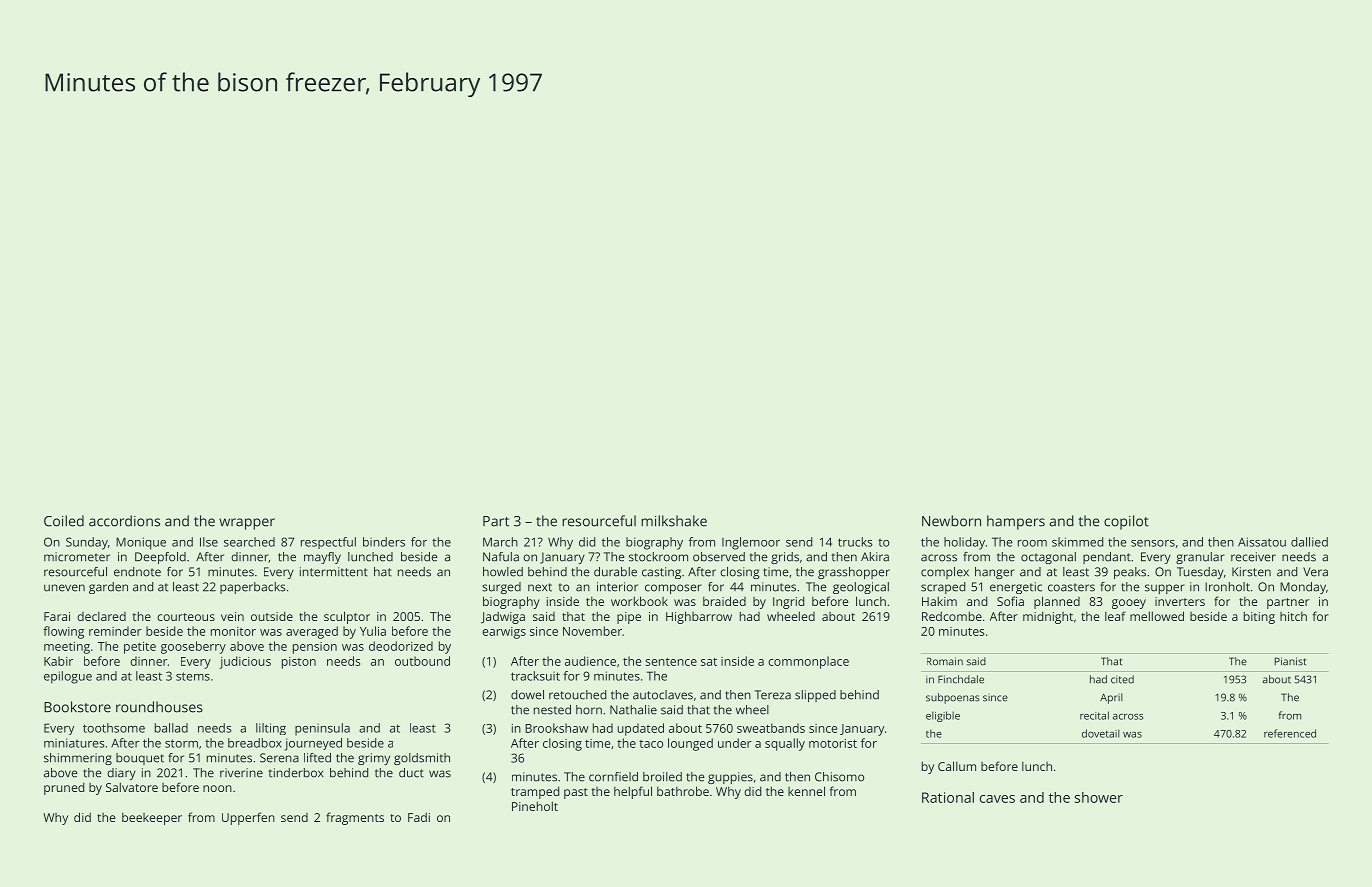 This screenshot has width=1372, height=887. What do you see at coordinates (671, 662) in the screenshot?
I see `sentence` at bounding box center [671, 662].
